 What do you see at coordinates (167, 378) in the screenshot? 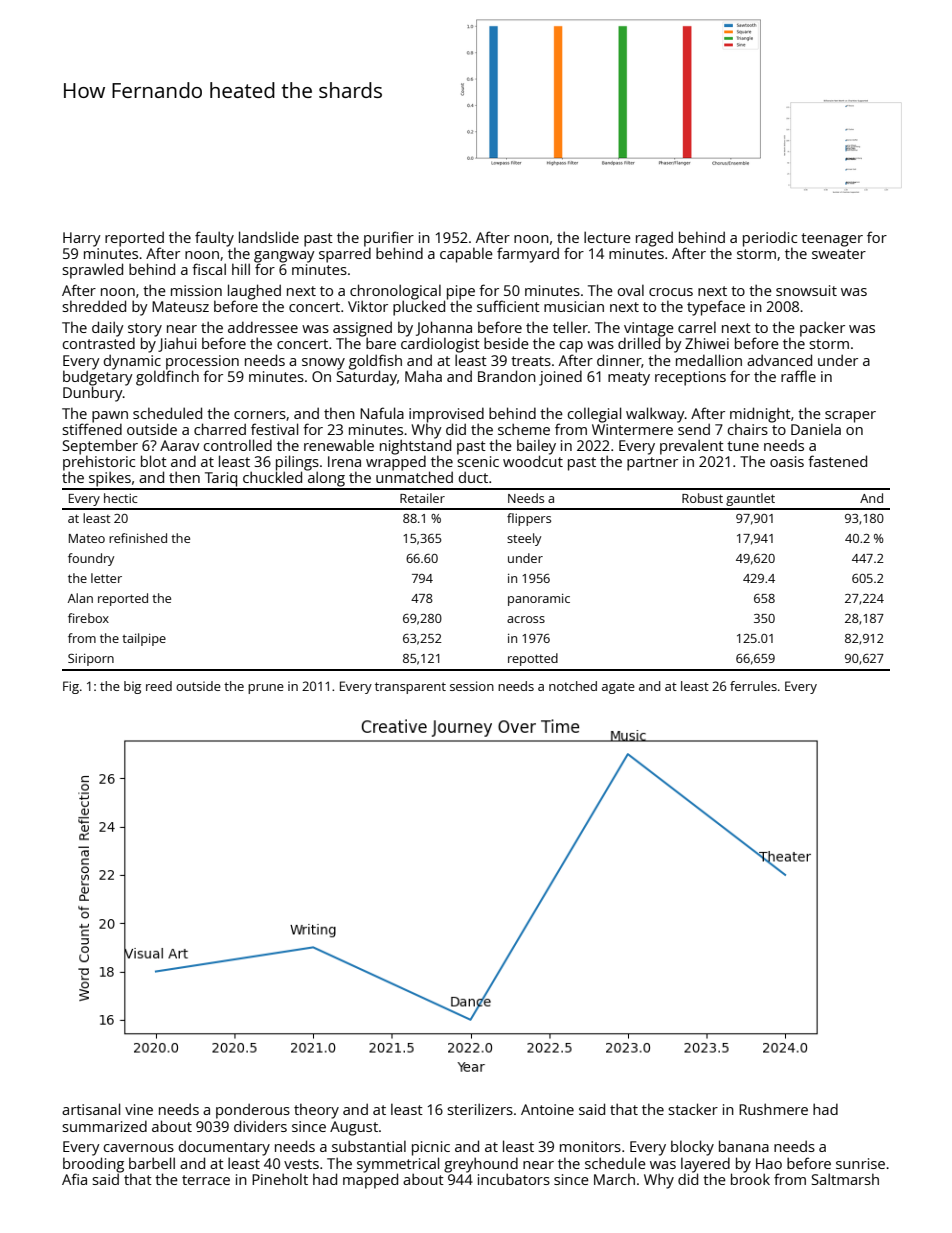
I see `goldfinch` at bounding box center [167, 378].
